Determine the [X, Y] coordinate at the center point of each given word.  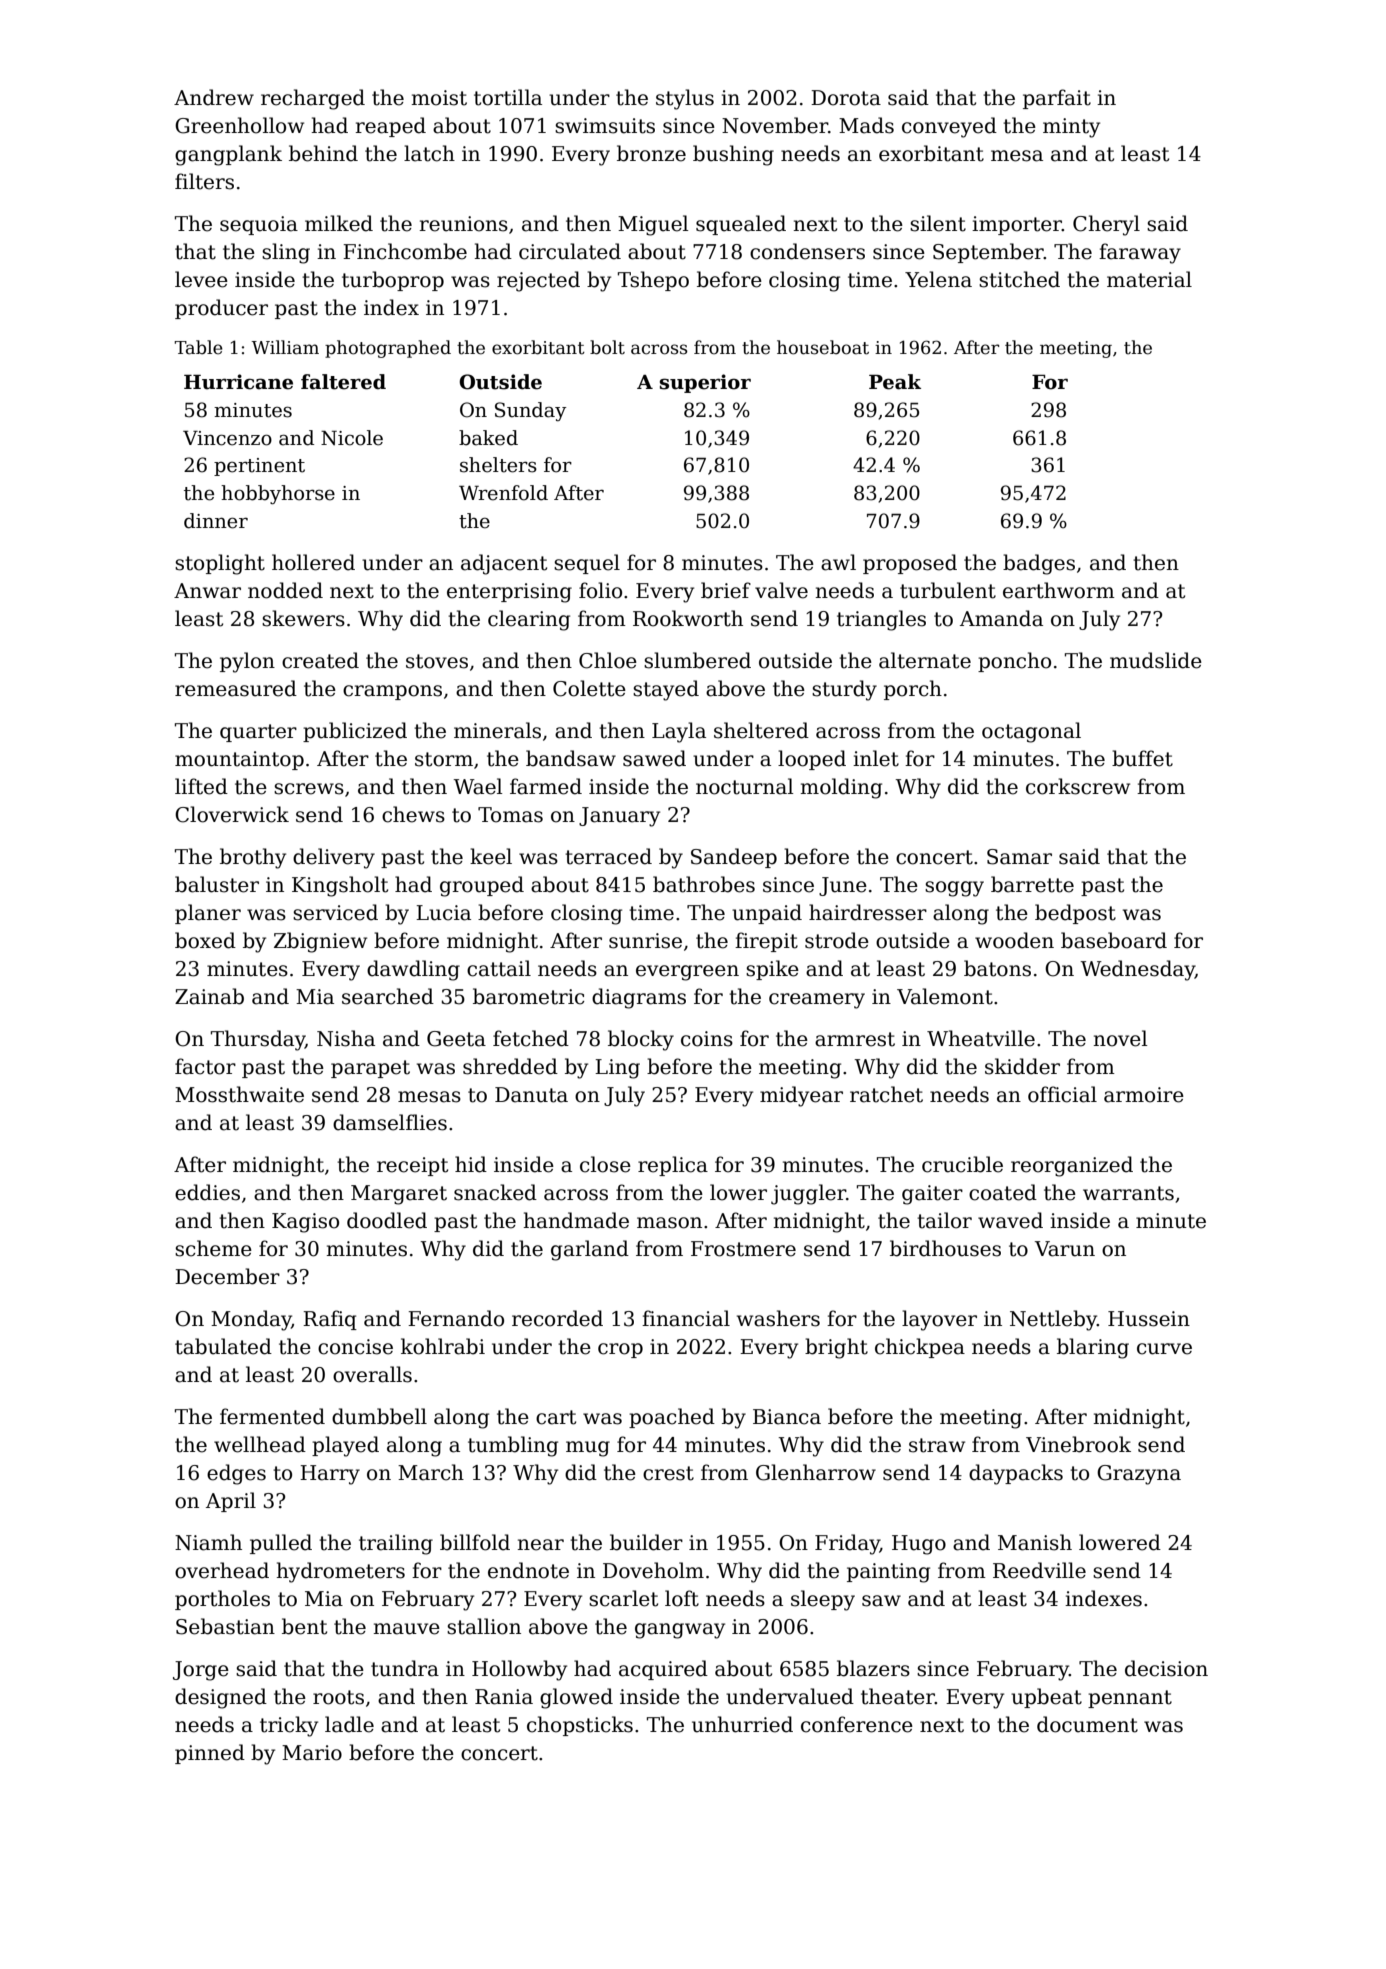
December [227, 1276]
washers [778, 1318]
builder [646, 1542]
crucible [962, 1164]
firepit [766, 942]
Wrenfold [503, 493]
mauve [406, 1629]
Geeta [456, 1039]
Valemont [945, 996]
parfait [1057, 99]
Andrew [214, 97]
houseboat [823, 347]
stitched [1019, 279]
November [775, 125]
